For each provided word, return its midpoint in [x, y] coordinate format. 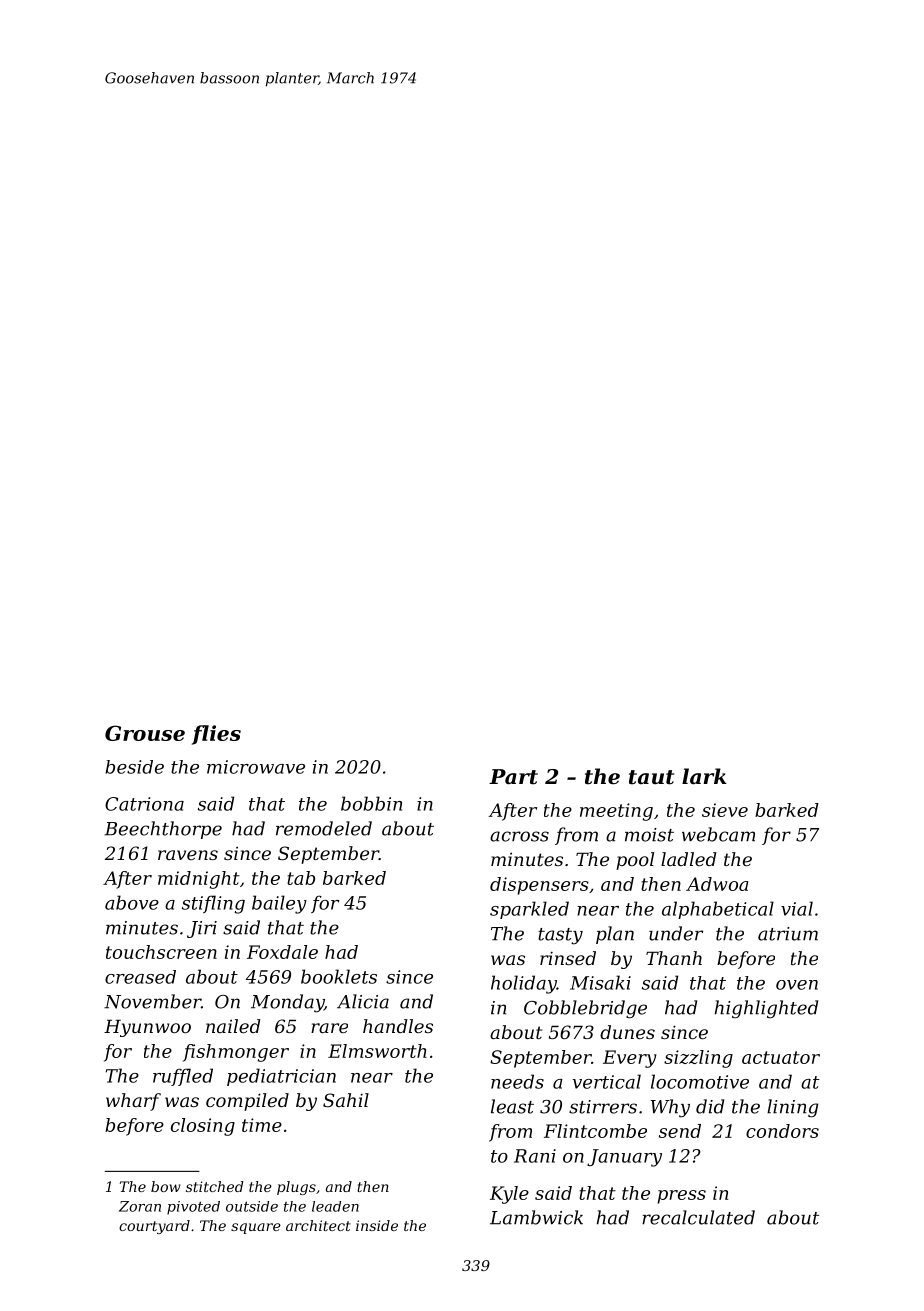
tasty [560, 936]
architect [318, 1225]
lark [704, 776]
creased [140, 977]
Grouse [145, 733]
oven [797, 985]
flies [216, 735]
